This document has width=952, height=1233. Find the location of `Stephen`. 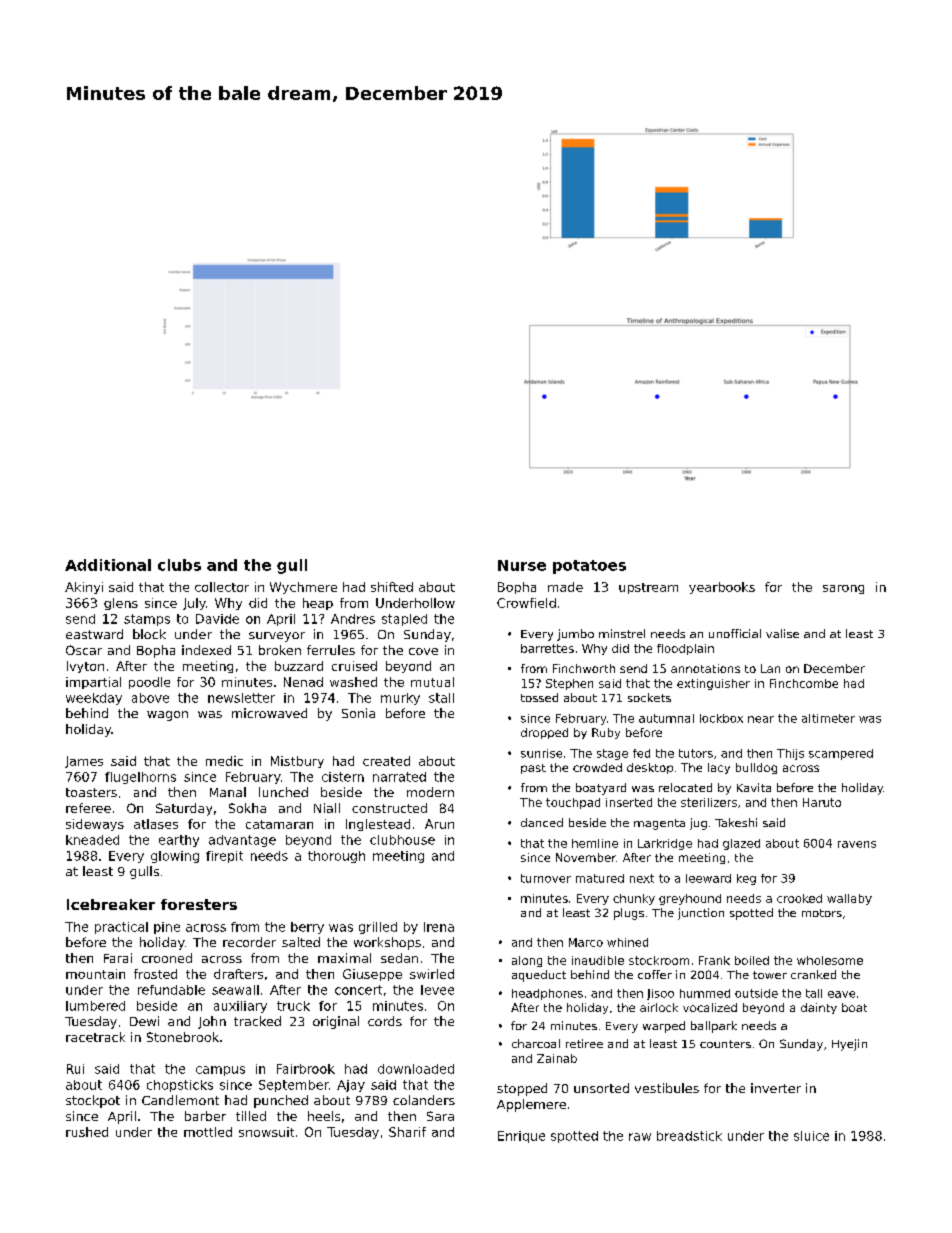

Stephen is located at coordinates (569, 684).
